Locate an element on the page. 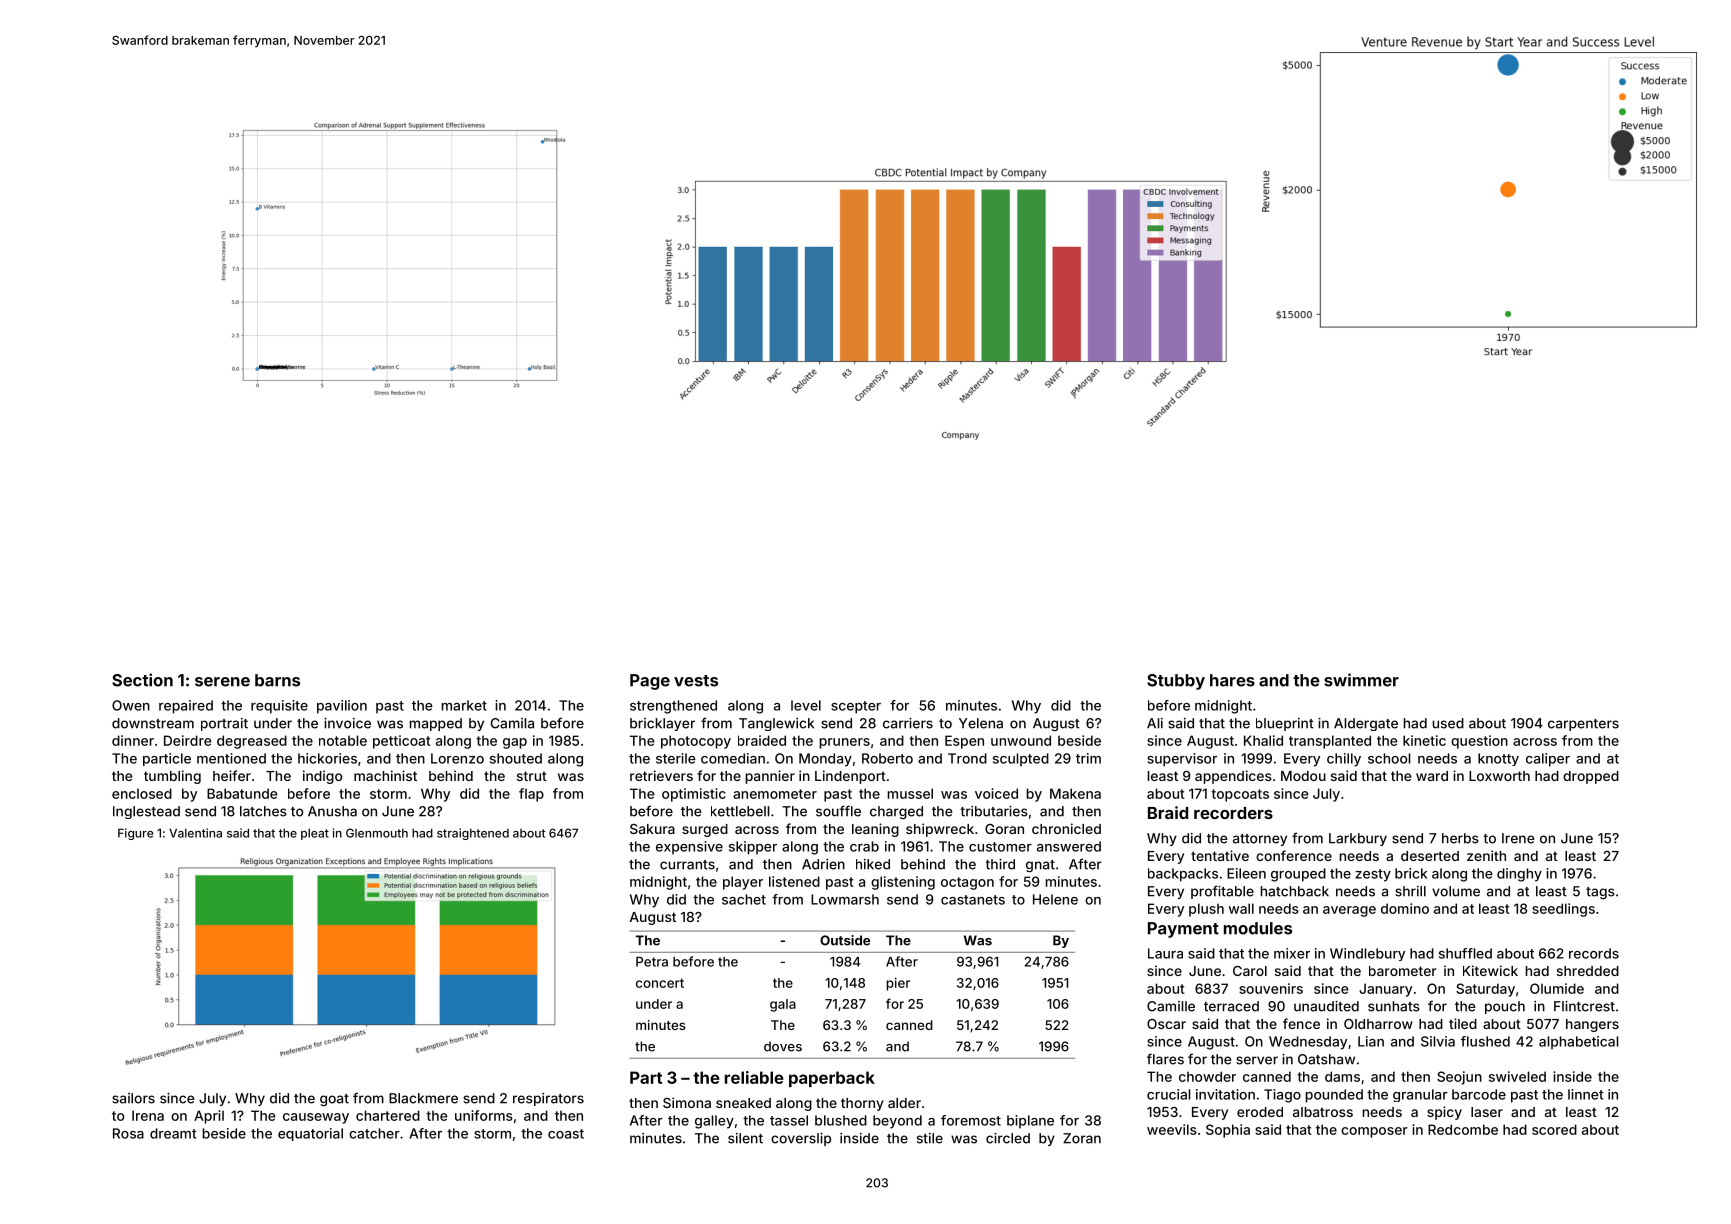 This page has height=1224, width=1731. terraced is located at coordinates (1231, 1006).
